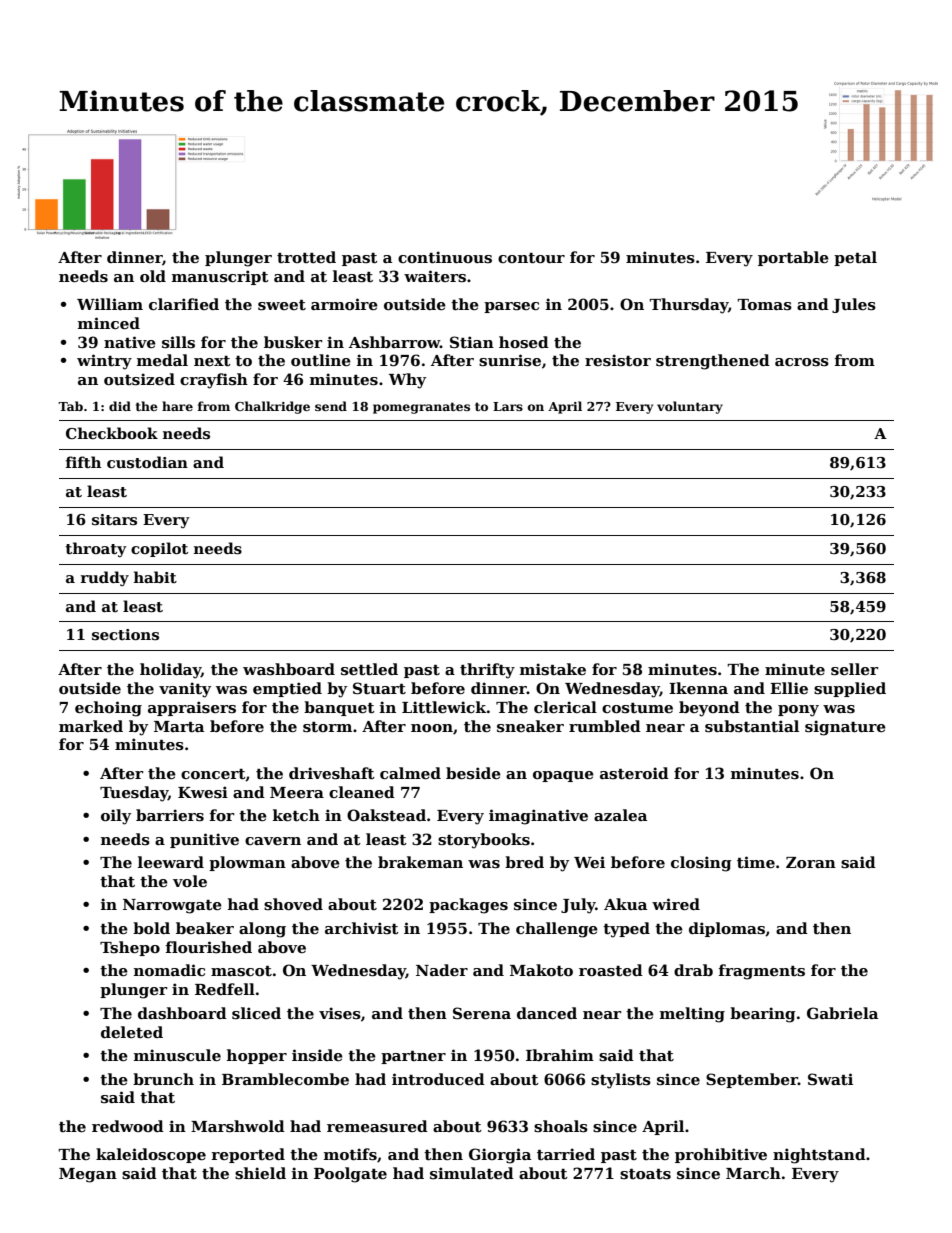  Describe the element at coordinates (693, 970) in the screenshot. I see `drab` at that location.
